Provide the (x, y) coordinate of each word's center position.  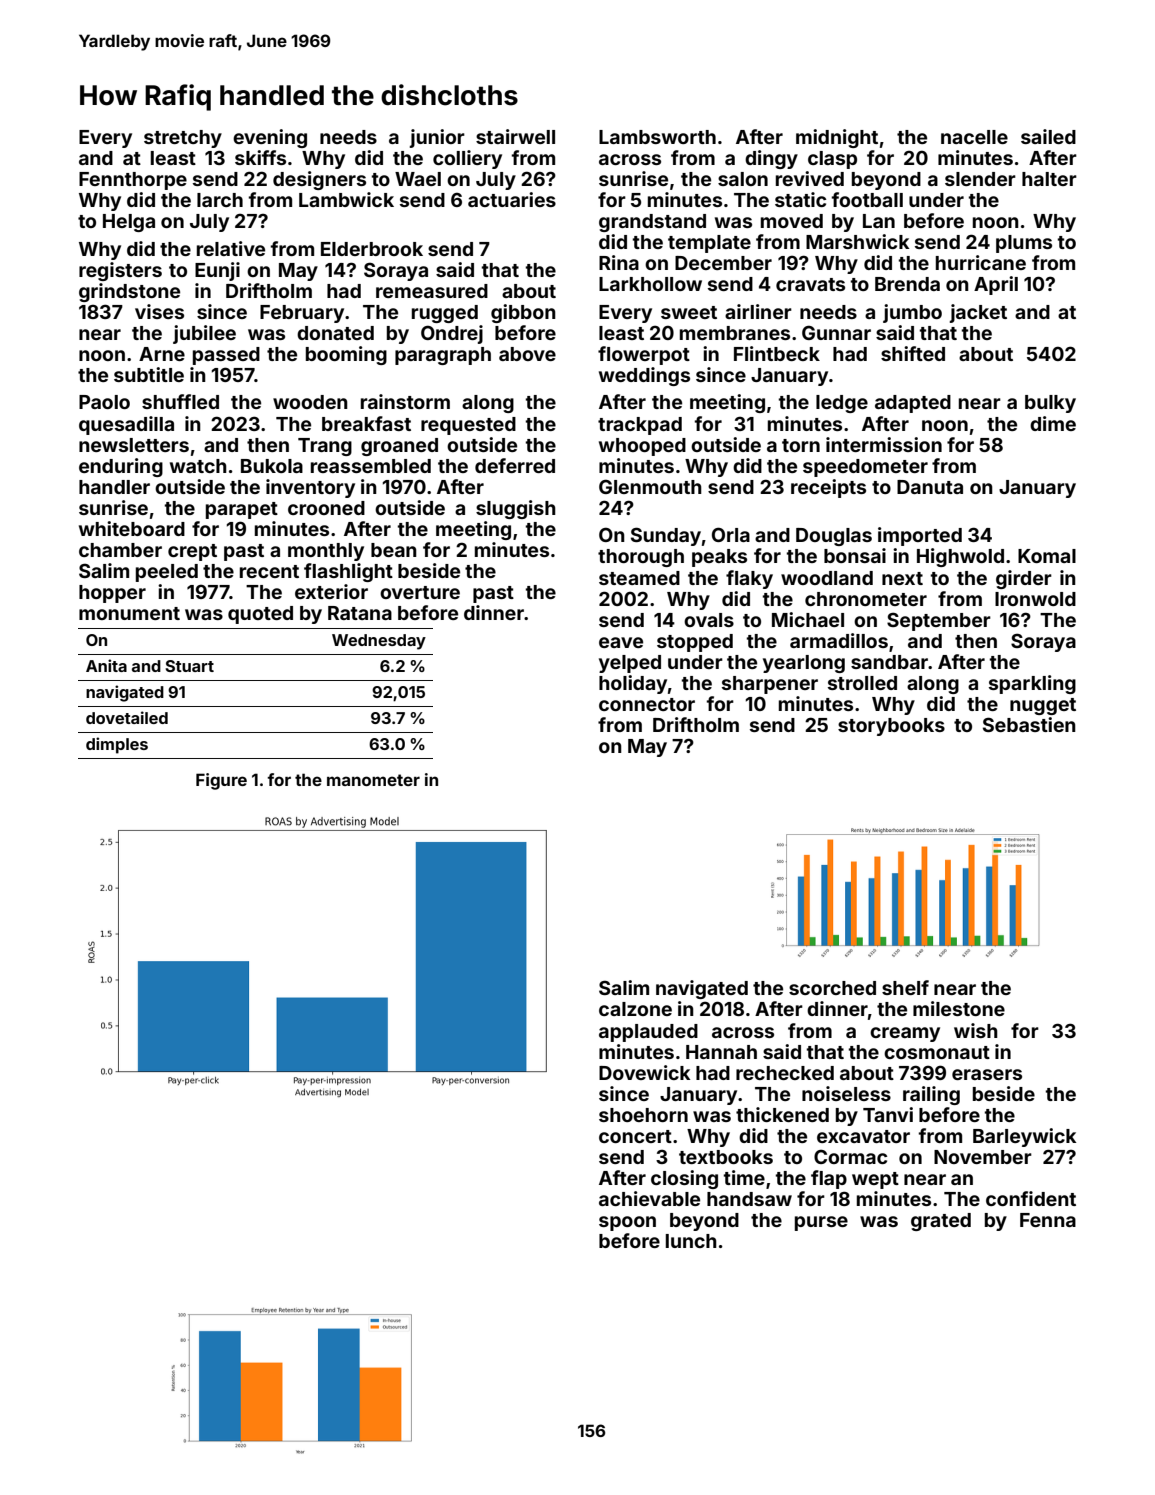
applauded (648, 1033)
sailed (1048, 136)
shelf (905, 987)
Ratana (360, 613)
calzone (635, 1009)
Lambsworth (657, 137)
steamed (639, 578)
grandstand (652, 223)
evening (270, 138)
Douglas (834, 537)
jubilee (204, 334)
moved (792, 221)
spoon (627, 1223)
